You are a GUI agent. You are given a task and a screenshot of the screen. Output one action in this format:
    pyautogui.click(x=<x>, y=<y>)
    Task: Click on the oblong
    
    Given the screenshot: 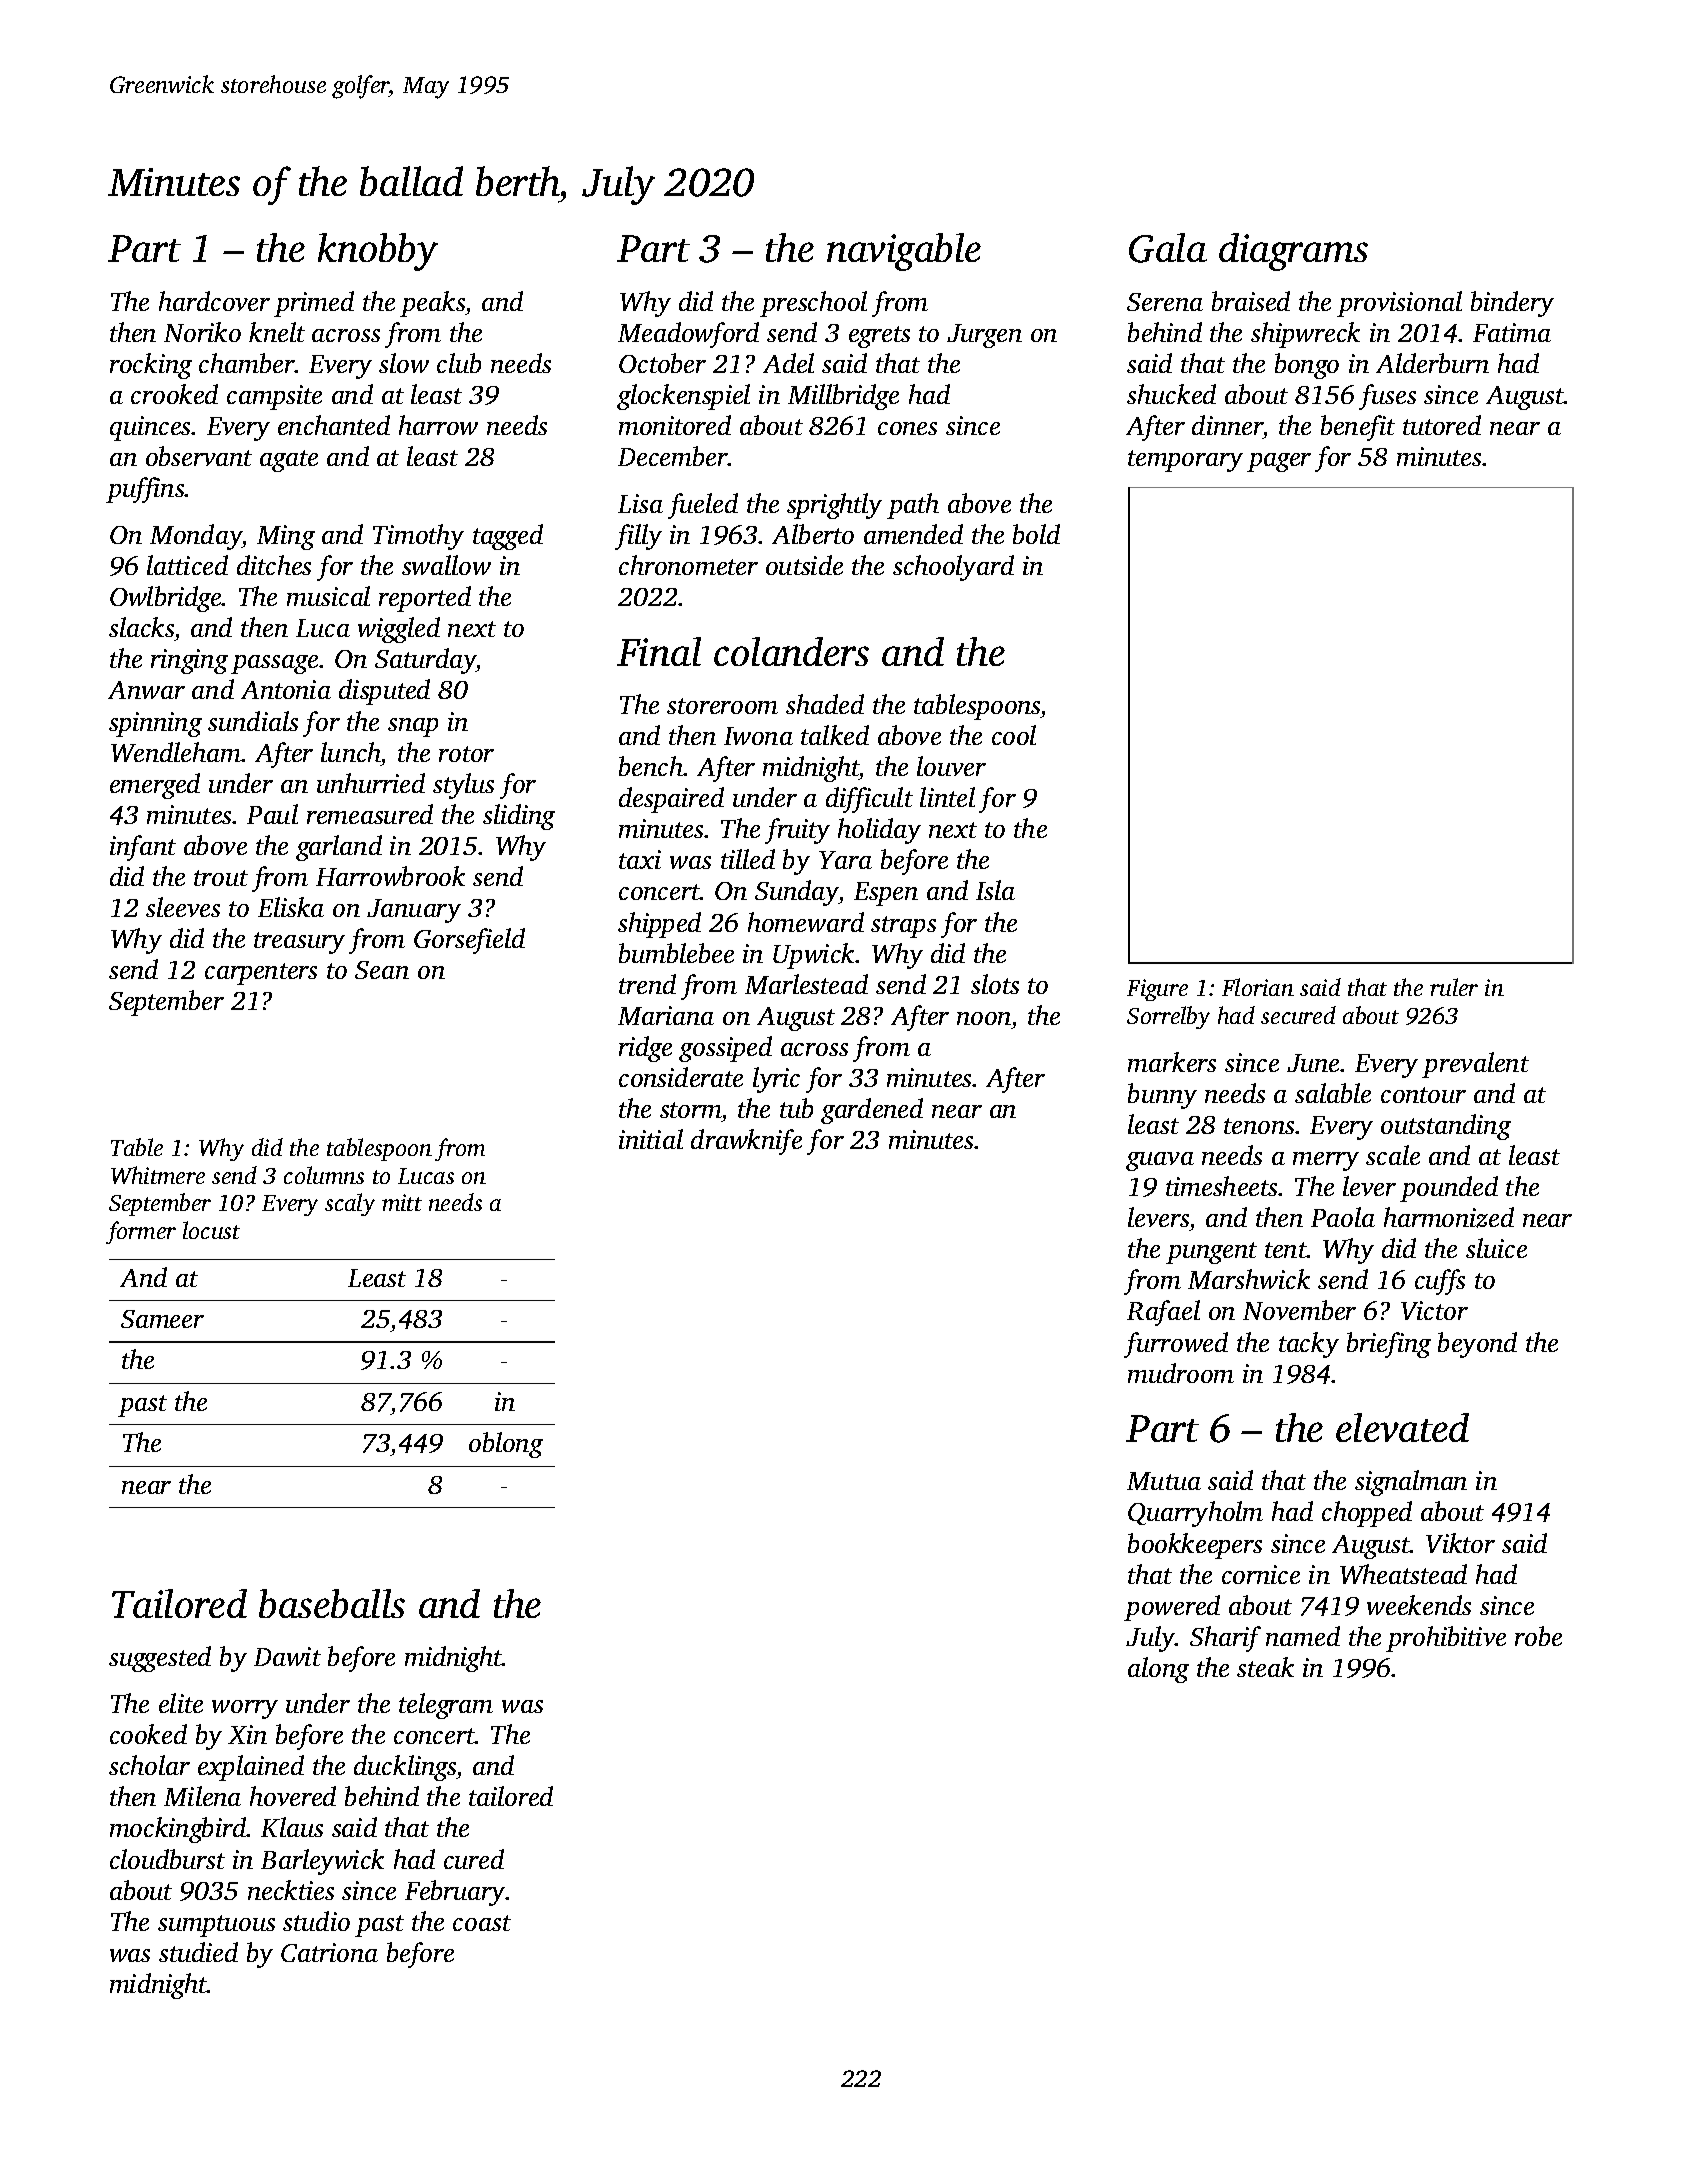 What is the action you would take?
    pyautogui.click(x=506, y=1445)
